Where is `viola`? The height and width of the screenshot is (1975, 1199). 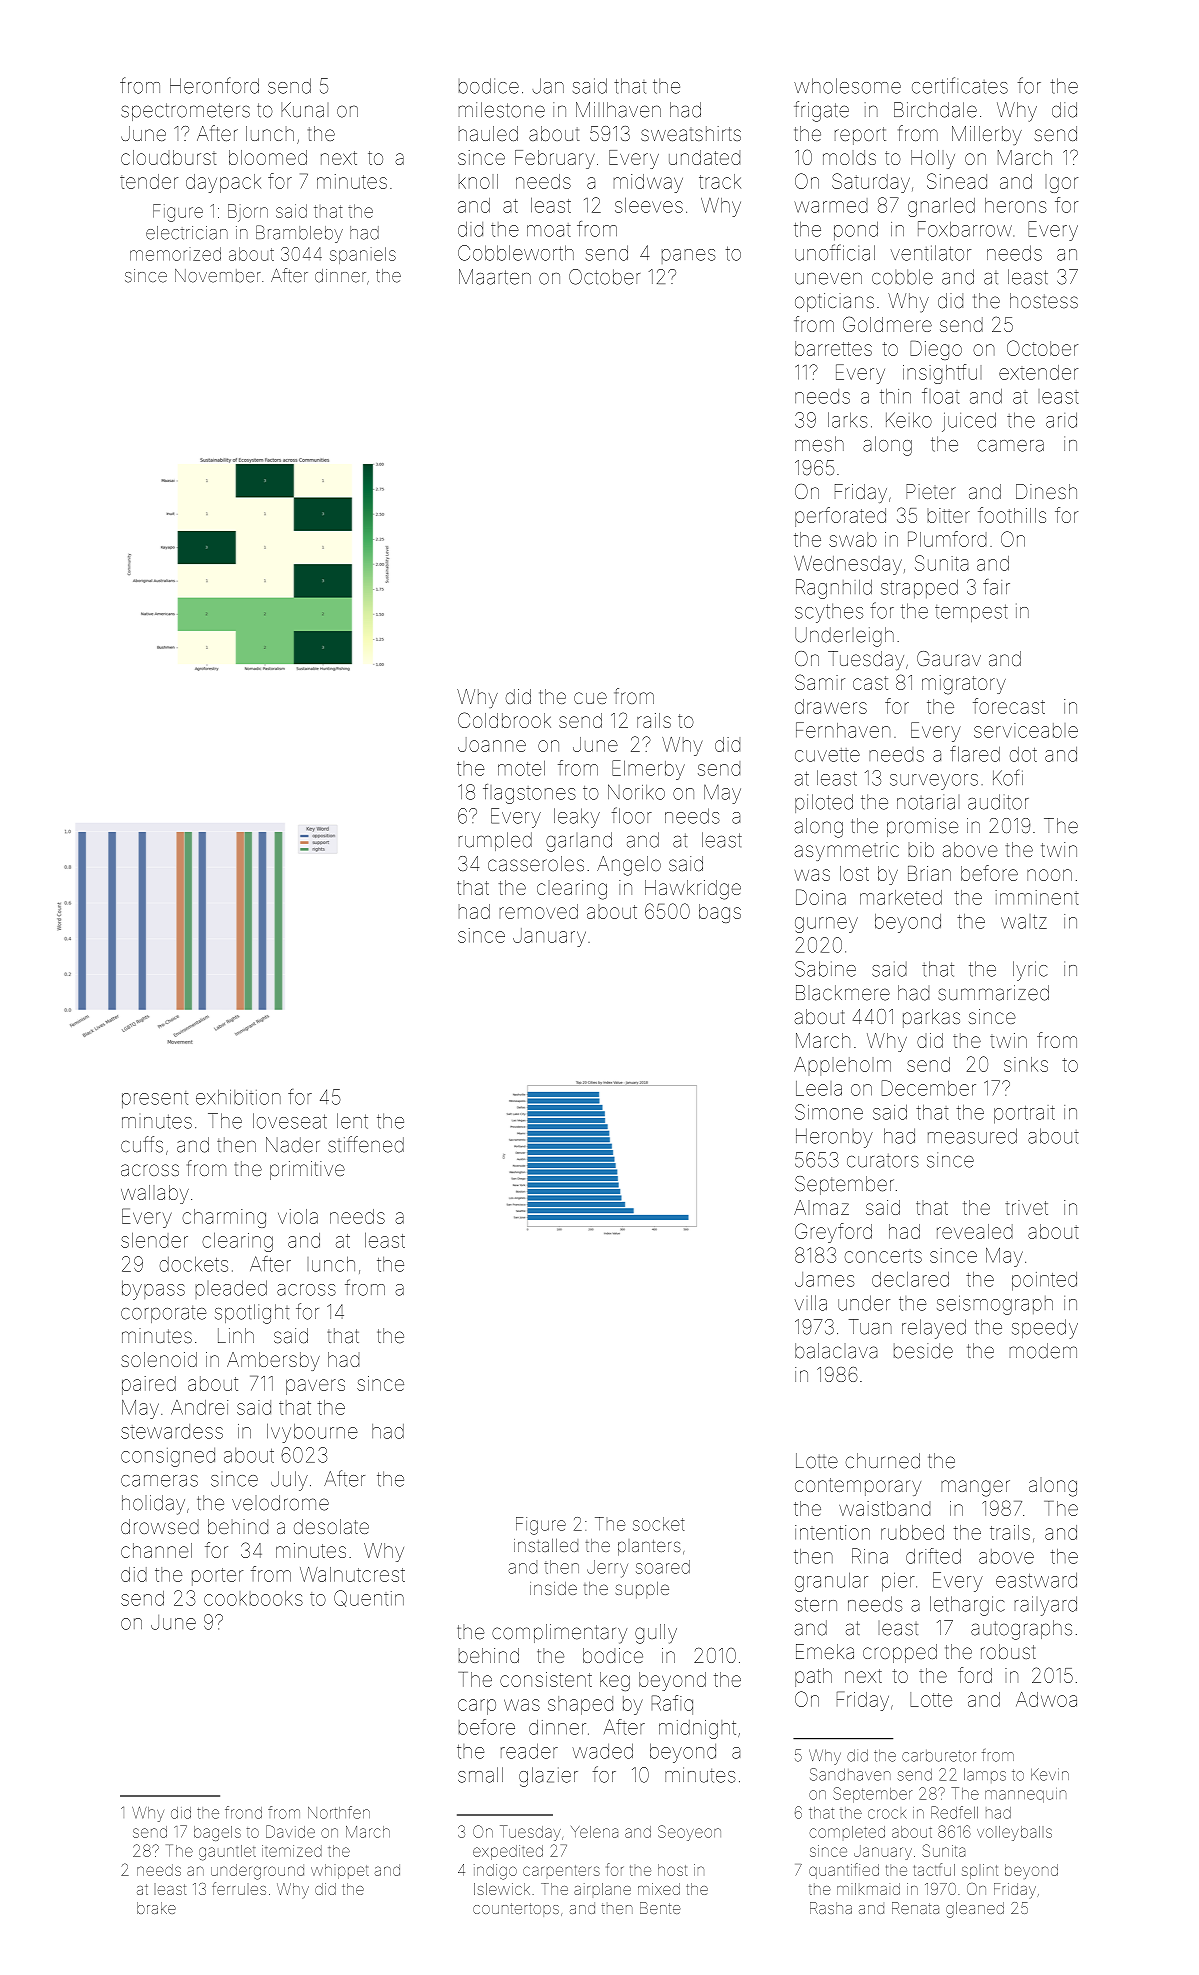
viola is located at coordinates (298, 1216).
